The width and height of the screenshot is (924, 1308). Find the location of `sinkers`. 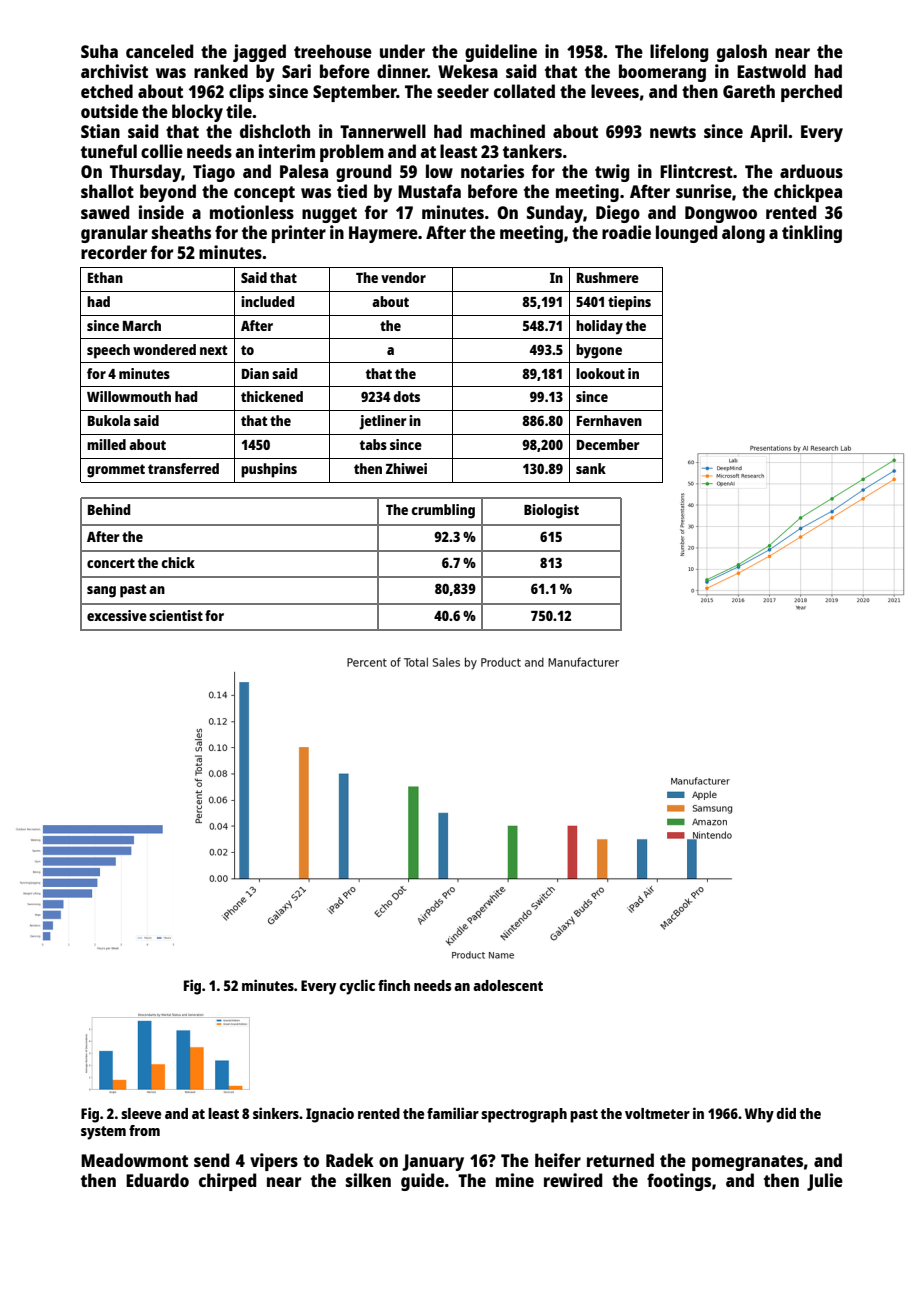

sinkers is located at coordinates (276, 1113).
